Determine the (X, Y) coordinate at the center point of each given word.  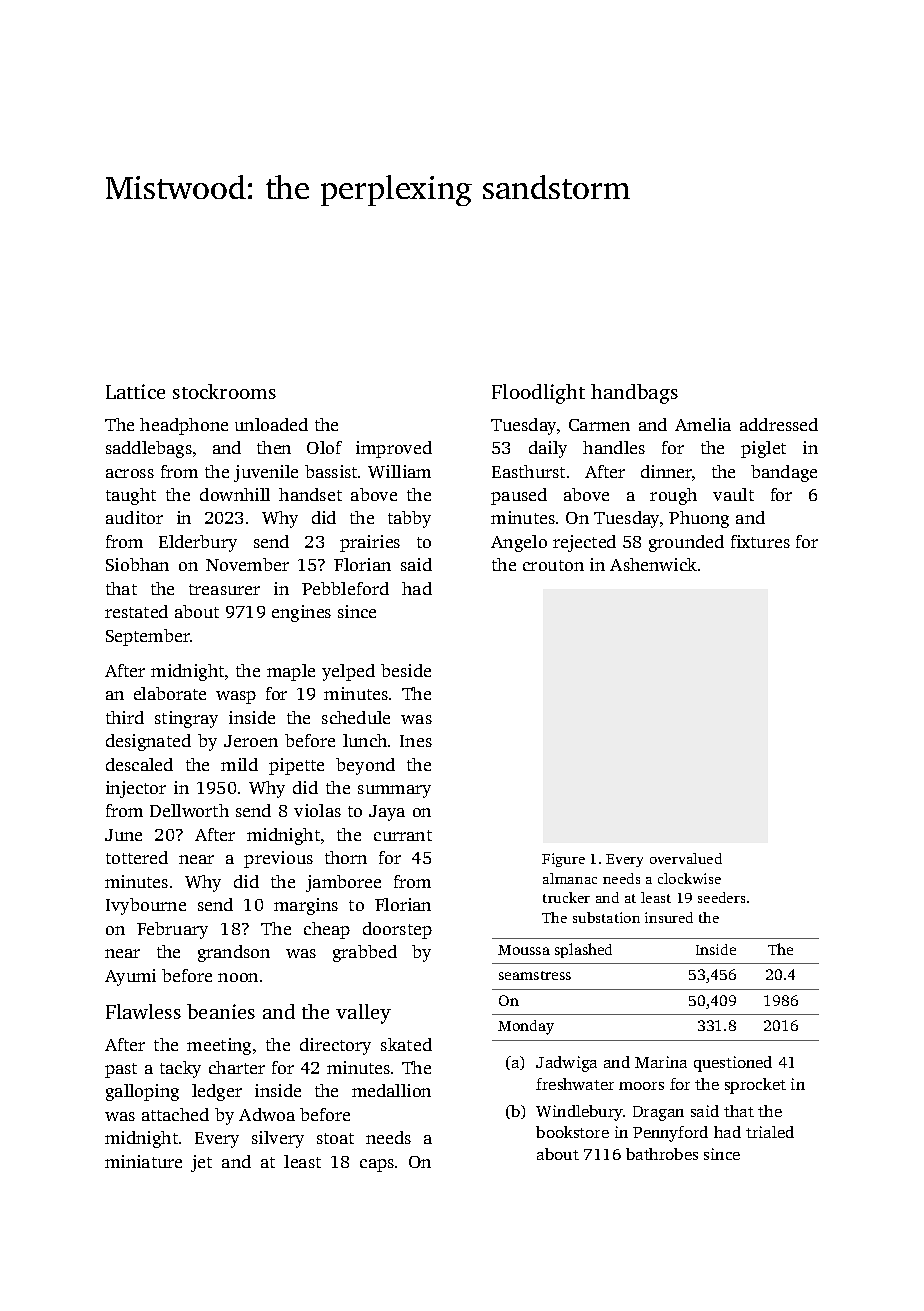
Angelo (519, 543)
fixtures (760, 541)
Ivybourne (146, 906)
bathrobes (662, 1154)
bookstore (572, 1132)
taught (131, 496)
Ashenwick (653, 564)
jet (201, 1163)
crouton (553, 565)
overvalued (686, 858)
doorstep (397, 930)
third (125, 717)
